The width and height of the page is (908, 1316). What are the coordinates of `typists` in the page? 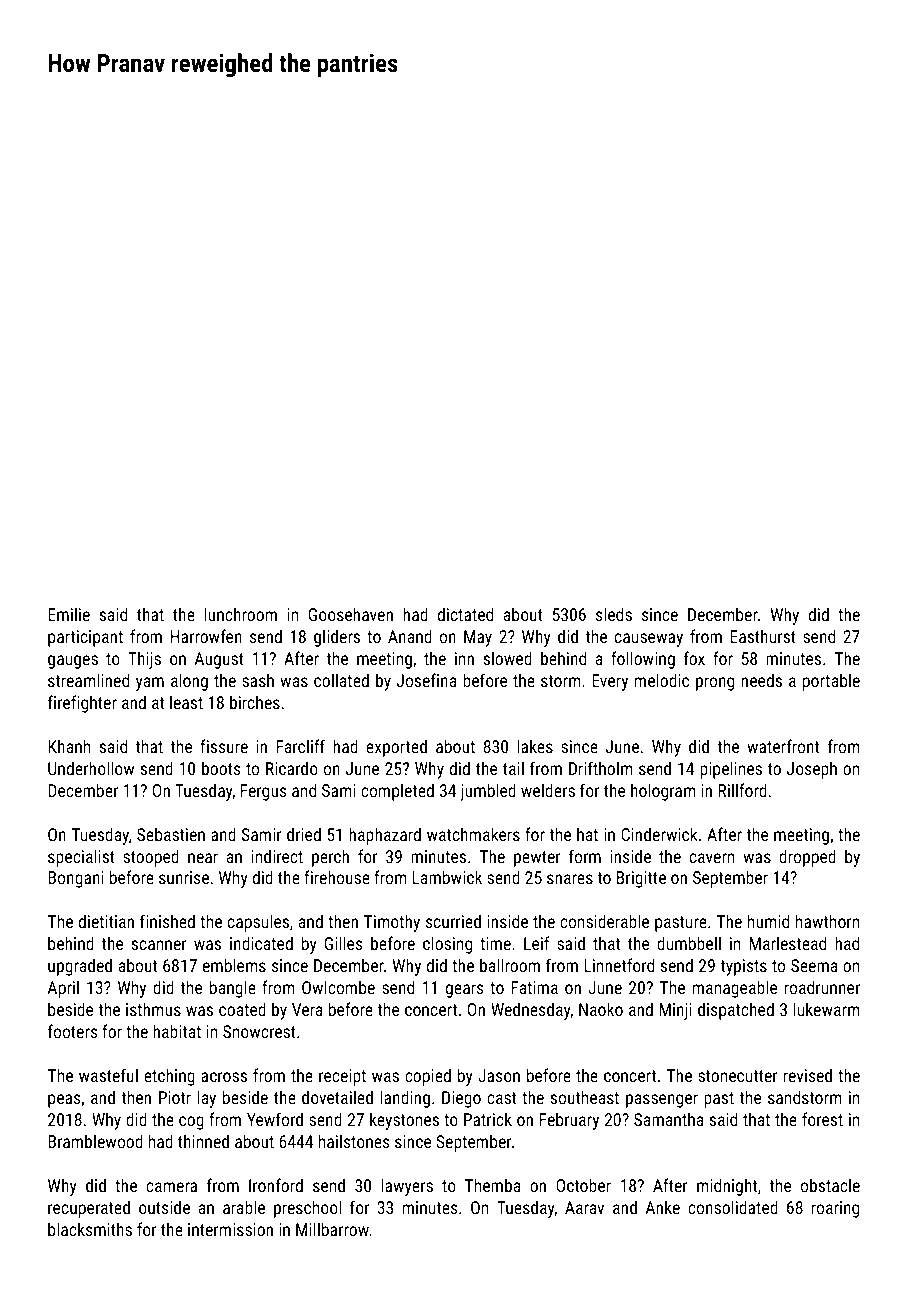 It's located at (744, 967).
